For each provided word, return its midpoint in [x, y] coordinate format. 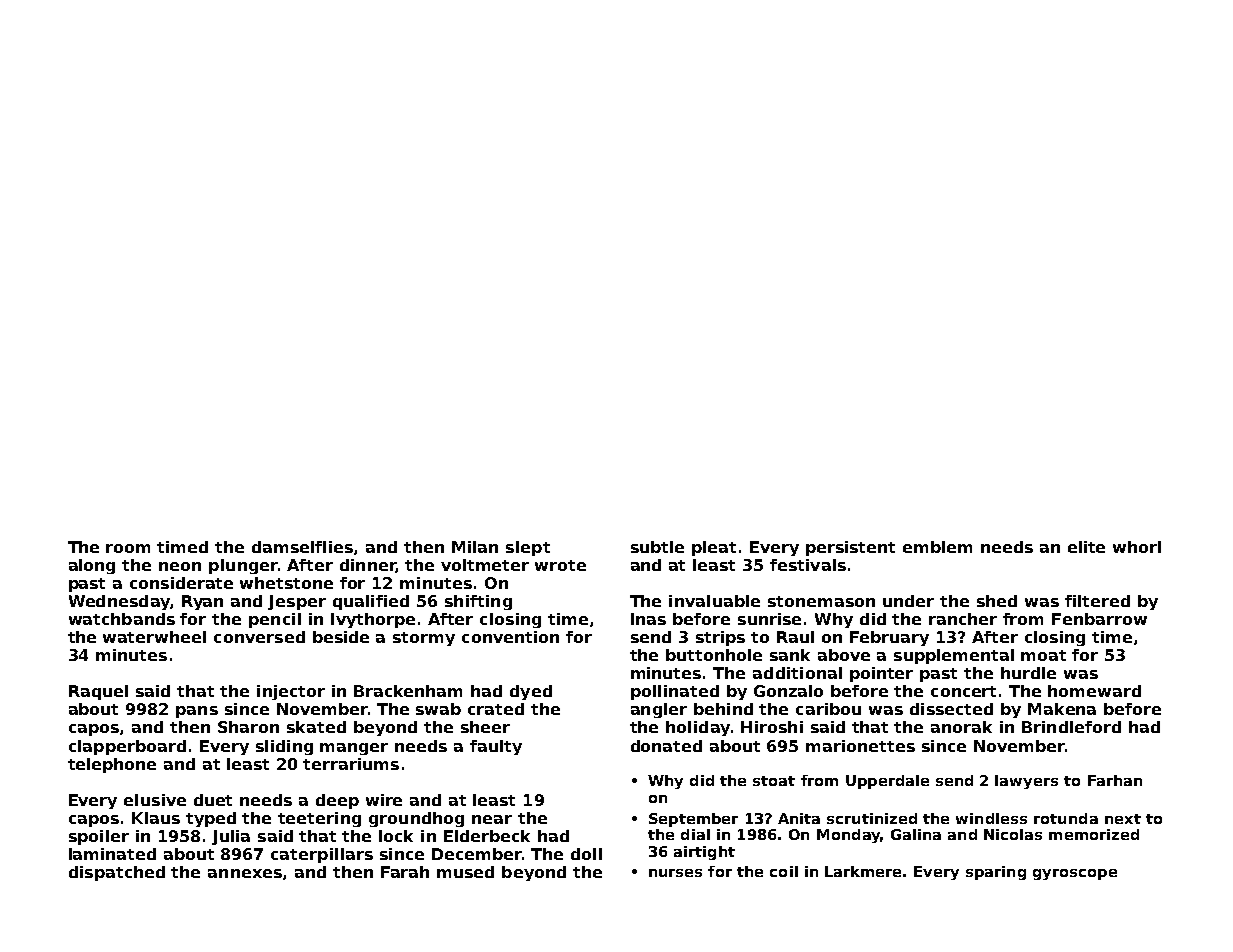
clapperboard [127, 747]
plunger [243, 566]
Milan [475, 547]
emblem [937, 547]
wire [384, 800]
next [1123, 819]
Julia [231, 837]
